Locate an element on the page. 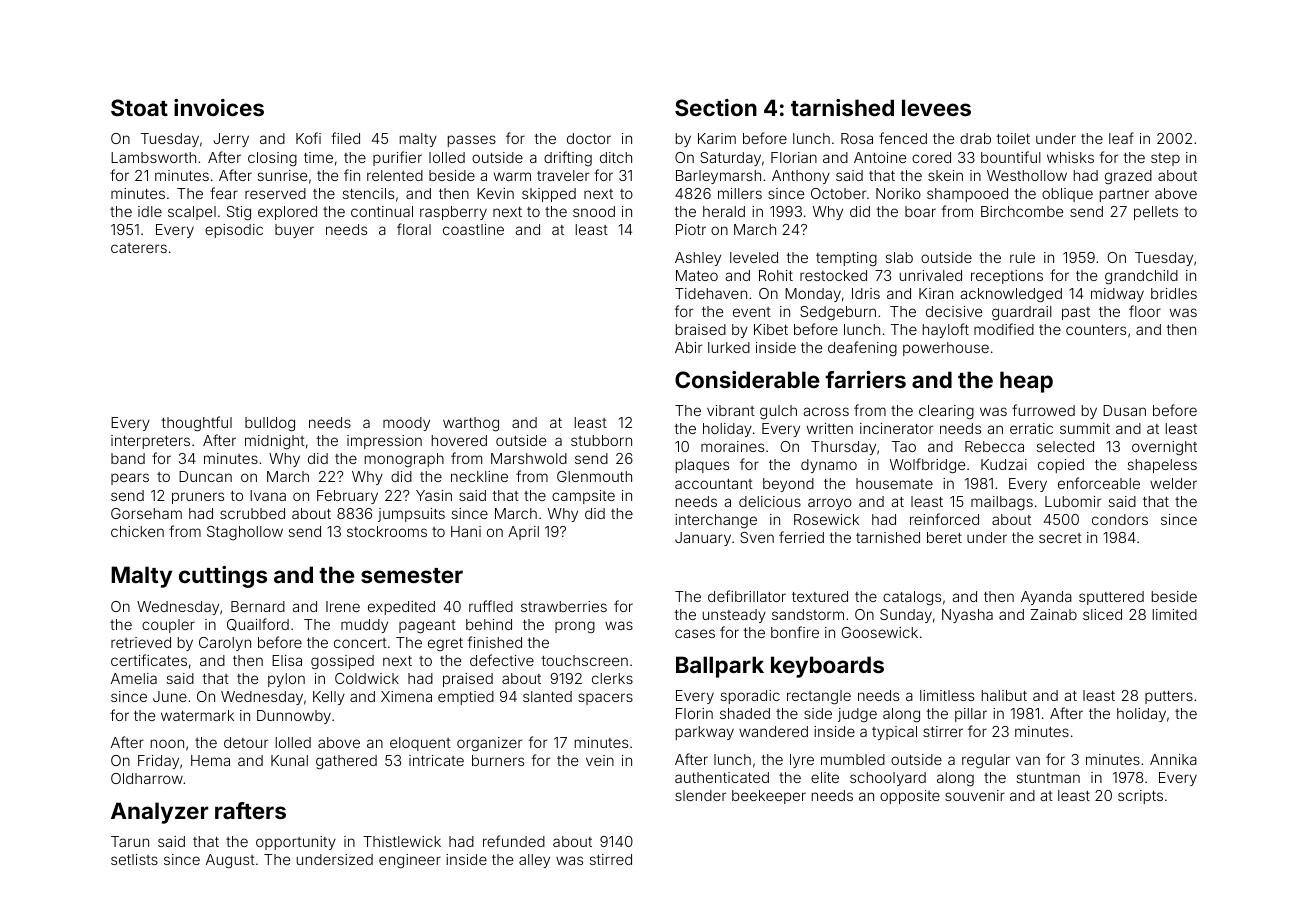 The height and width of the document is (924, 1308). Lubomir is located at coordinates (1073, 501).
